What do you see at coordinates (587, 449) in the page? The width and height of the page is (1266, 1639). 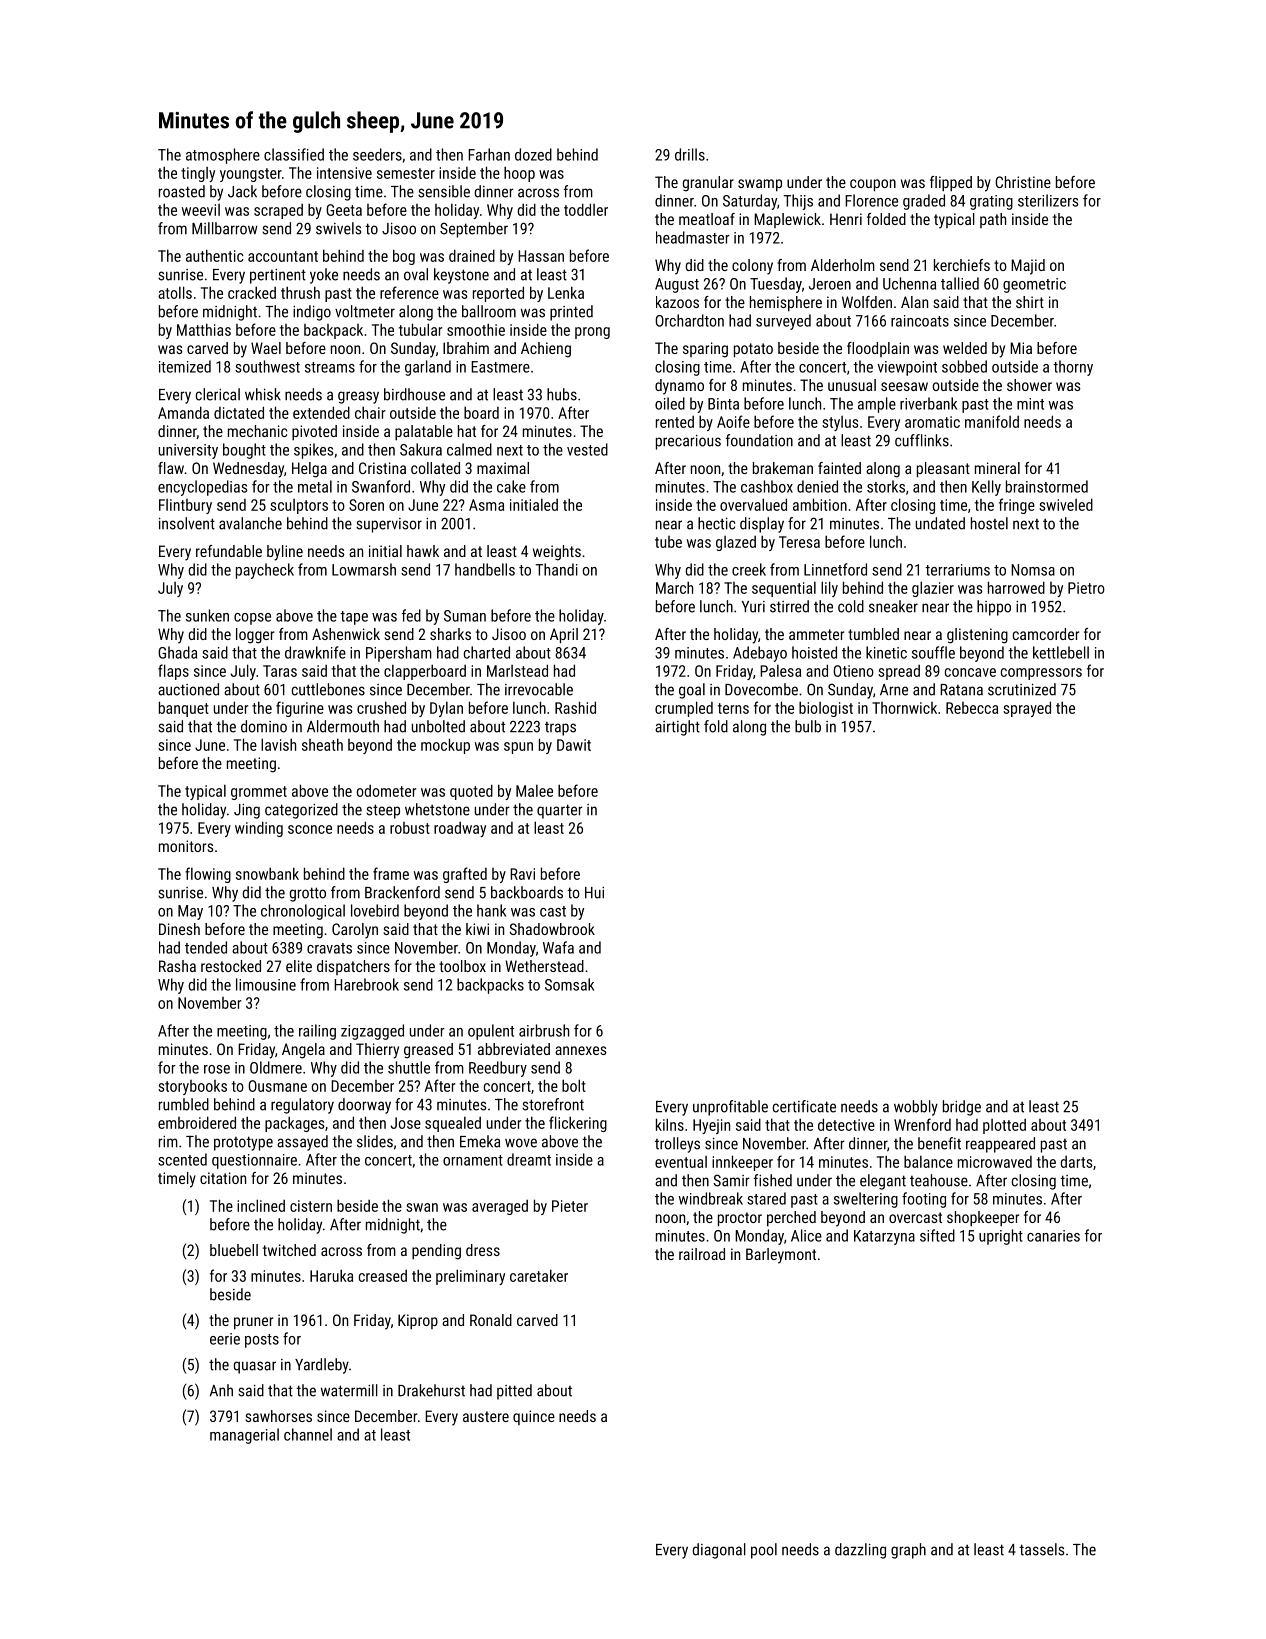 I see `vested` at bounding box center [587, 449].
